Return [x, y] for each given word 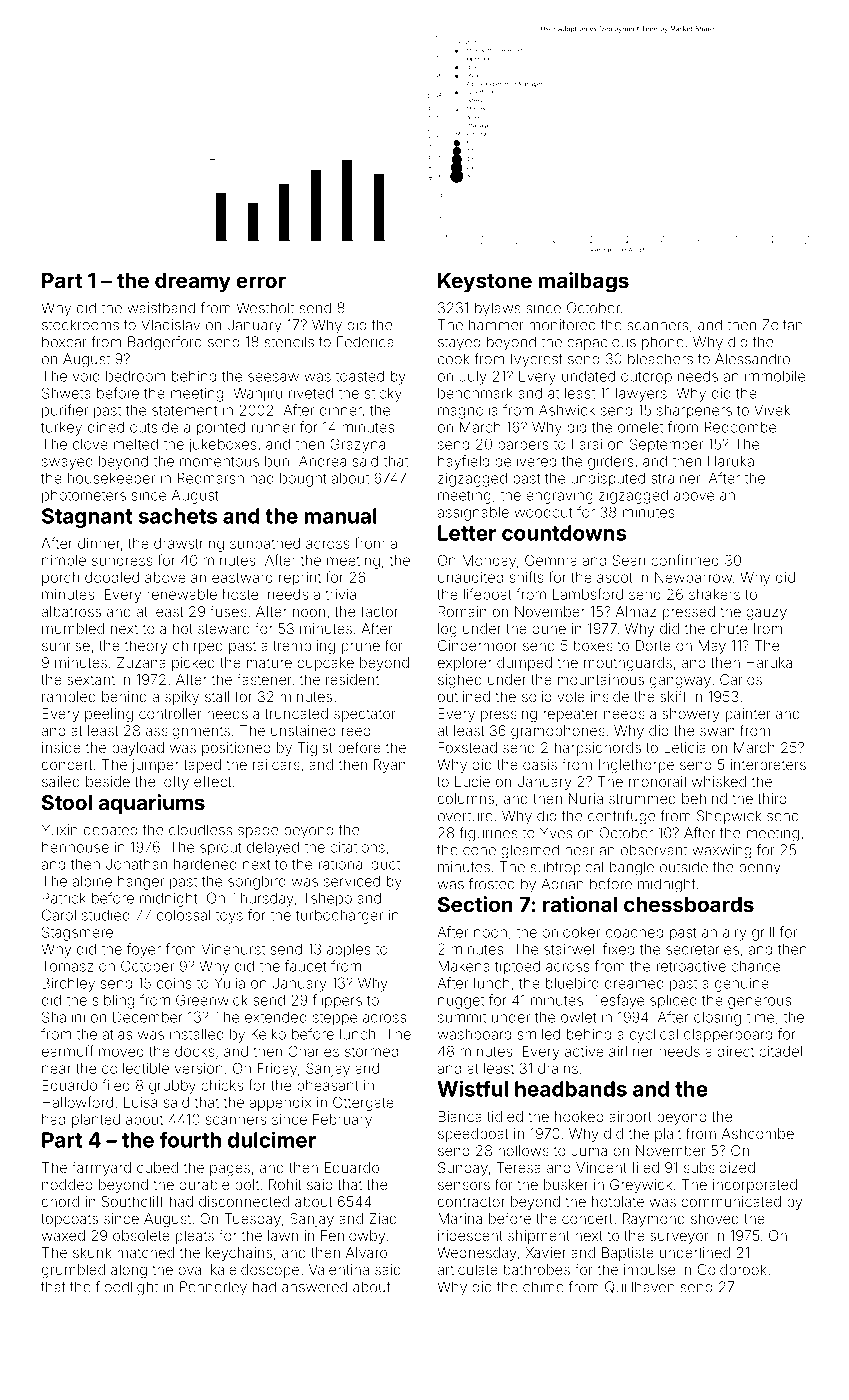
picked [193, 664]
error [261, 282]
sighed [460, 681]
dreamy [193, 283]
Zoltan [782, 325]
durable [204, 1184]
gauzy [766, 614]
